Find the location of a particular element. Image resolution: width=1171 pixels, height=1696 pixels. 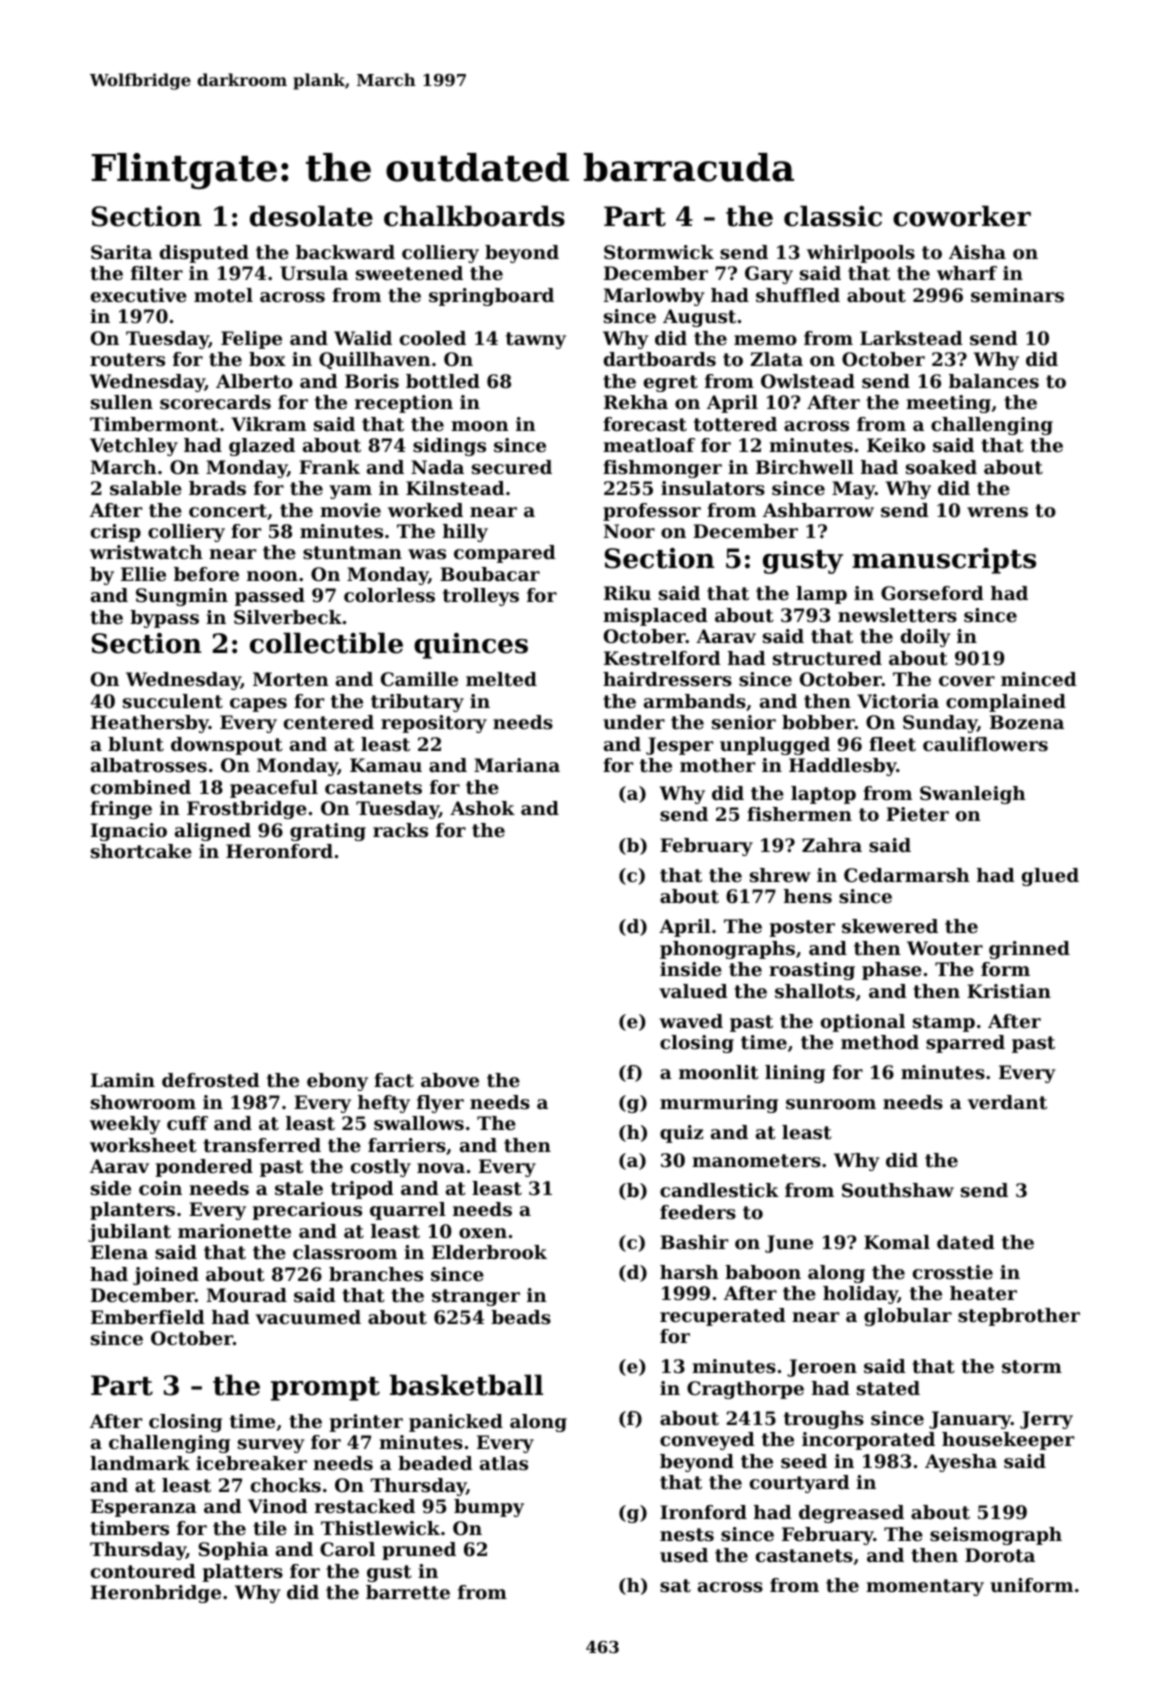

noon is located at coordinates (272, 576).
